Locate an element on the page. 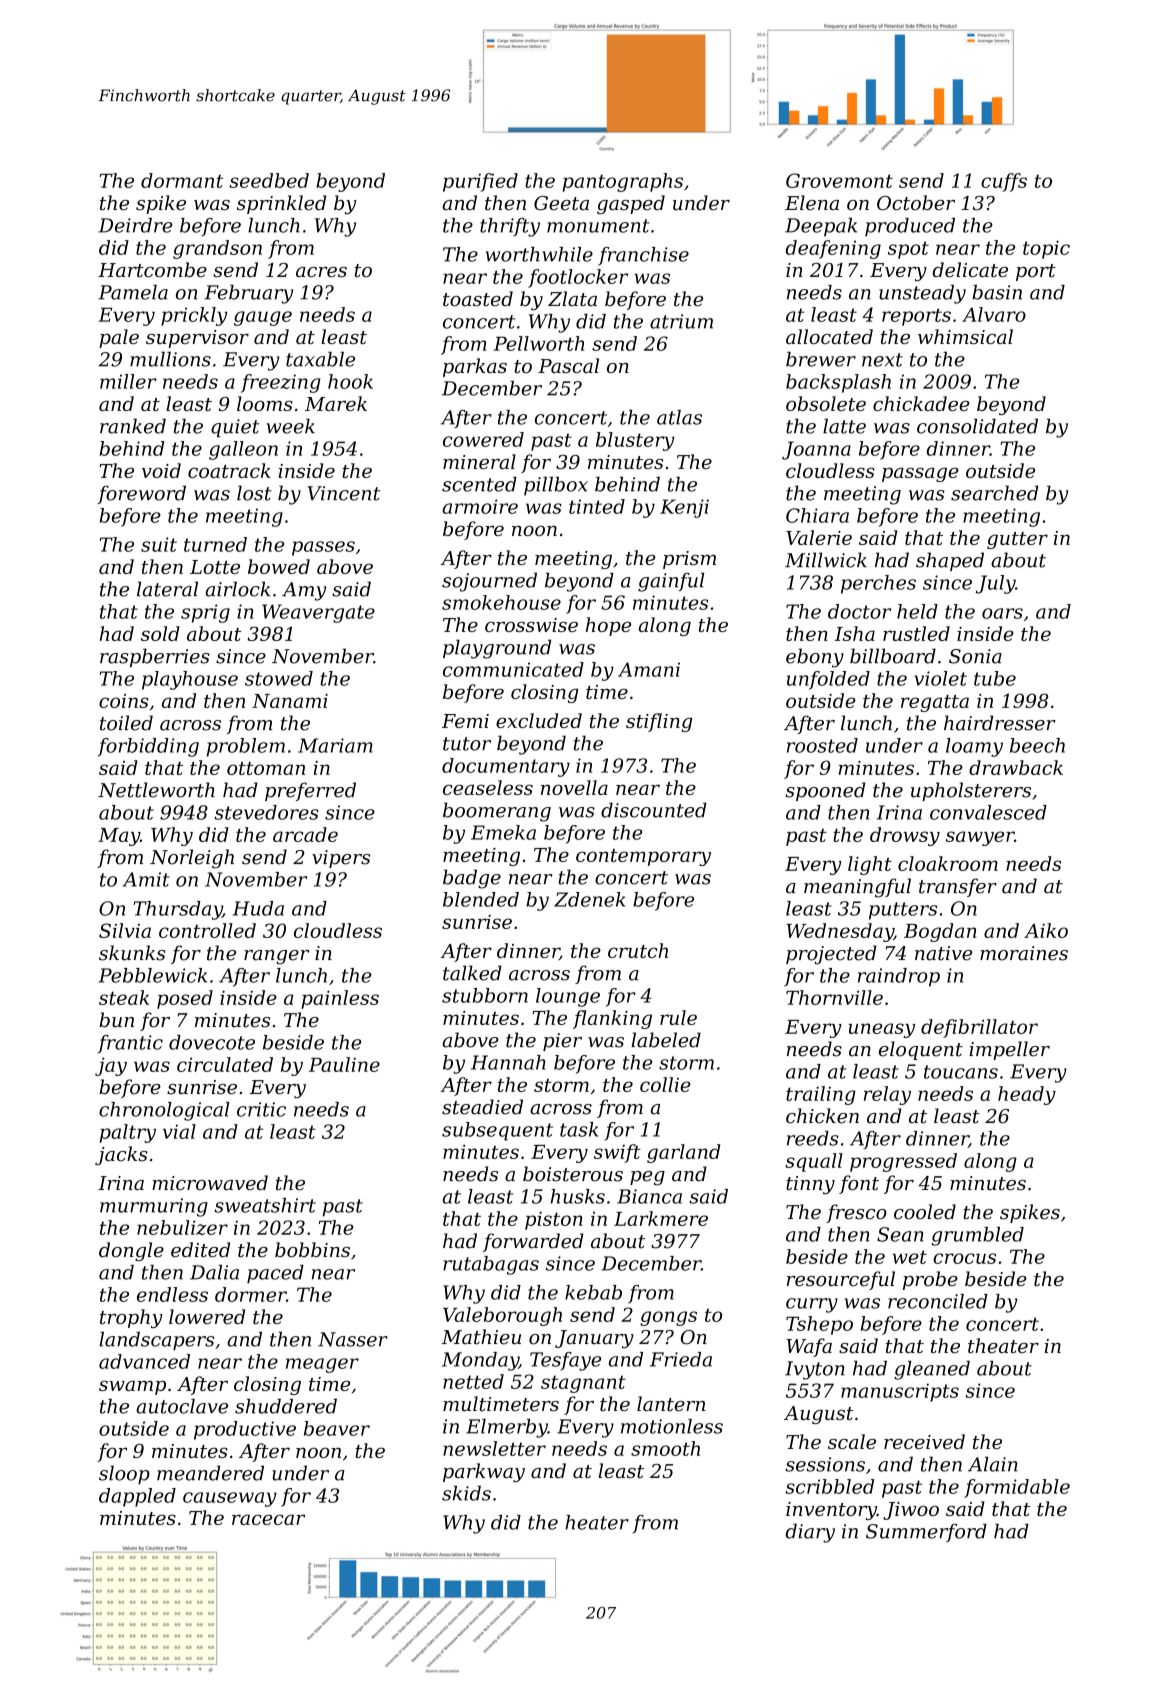 This image has width=1172, height=1697. Huda is located at coordinates (258, 908).
